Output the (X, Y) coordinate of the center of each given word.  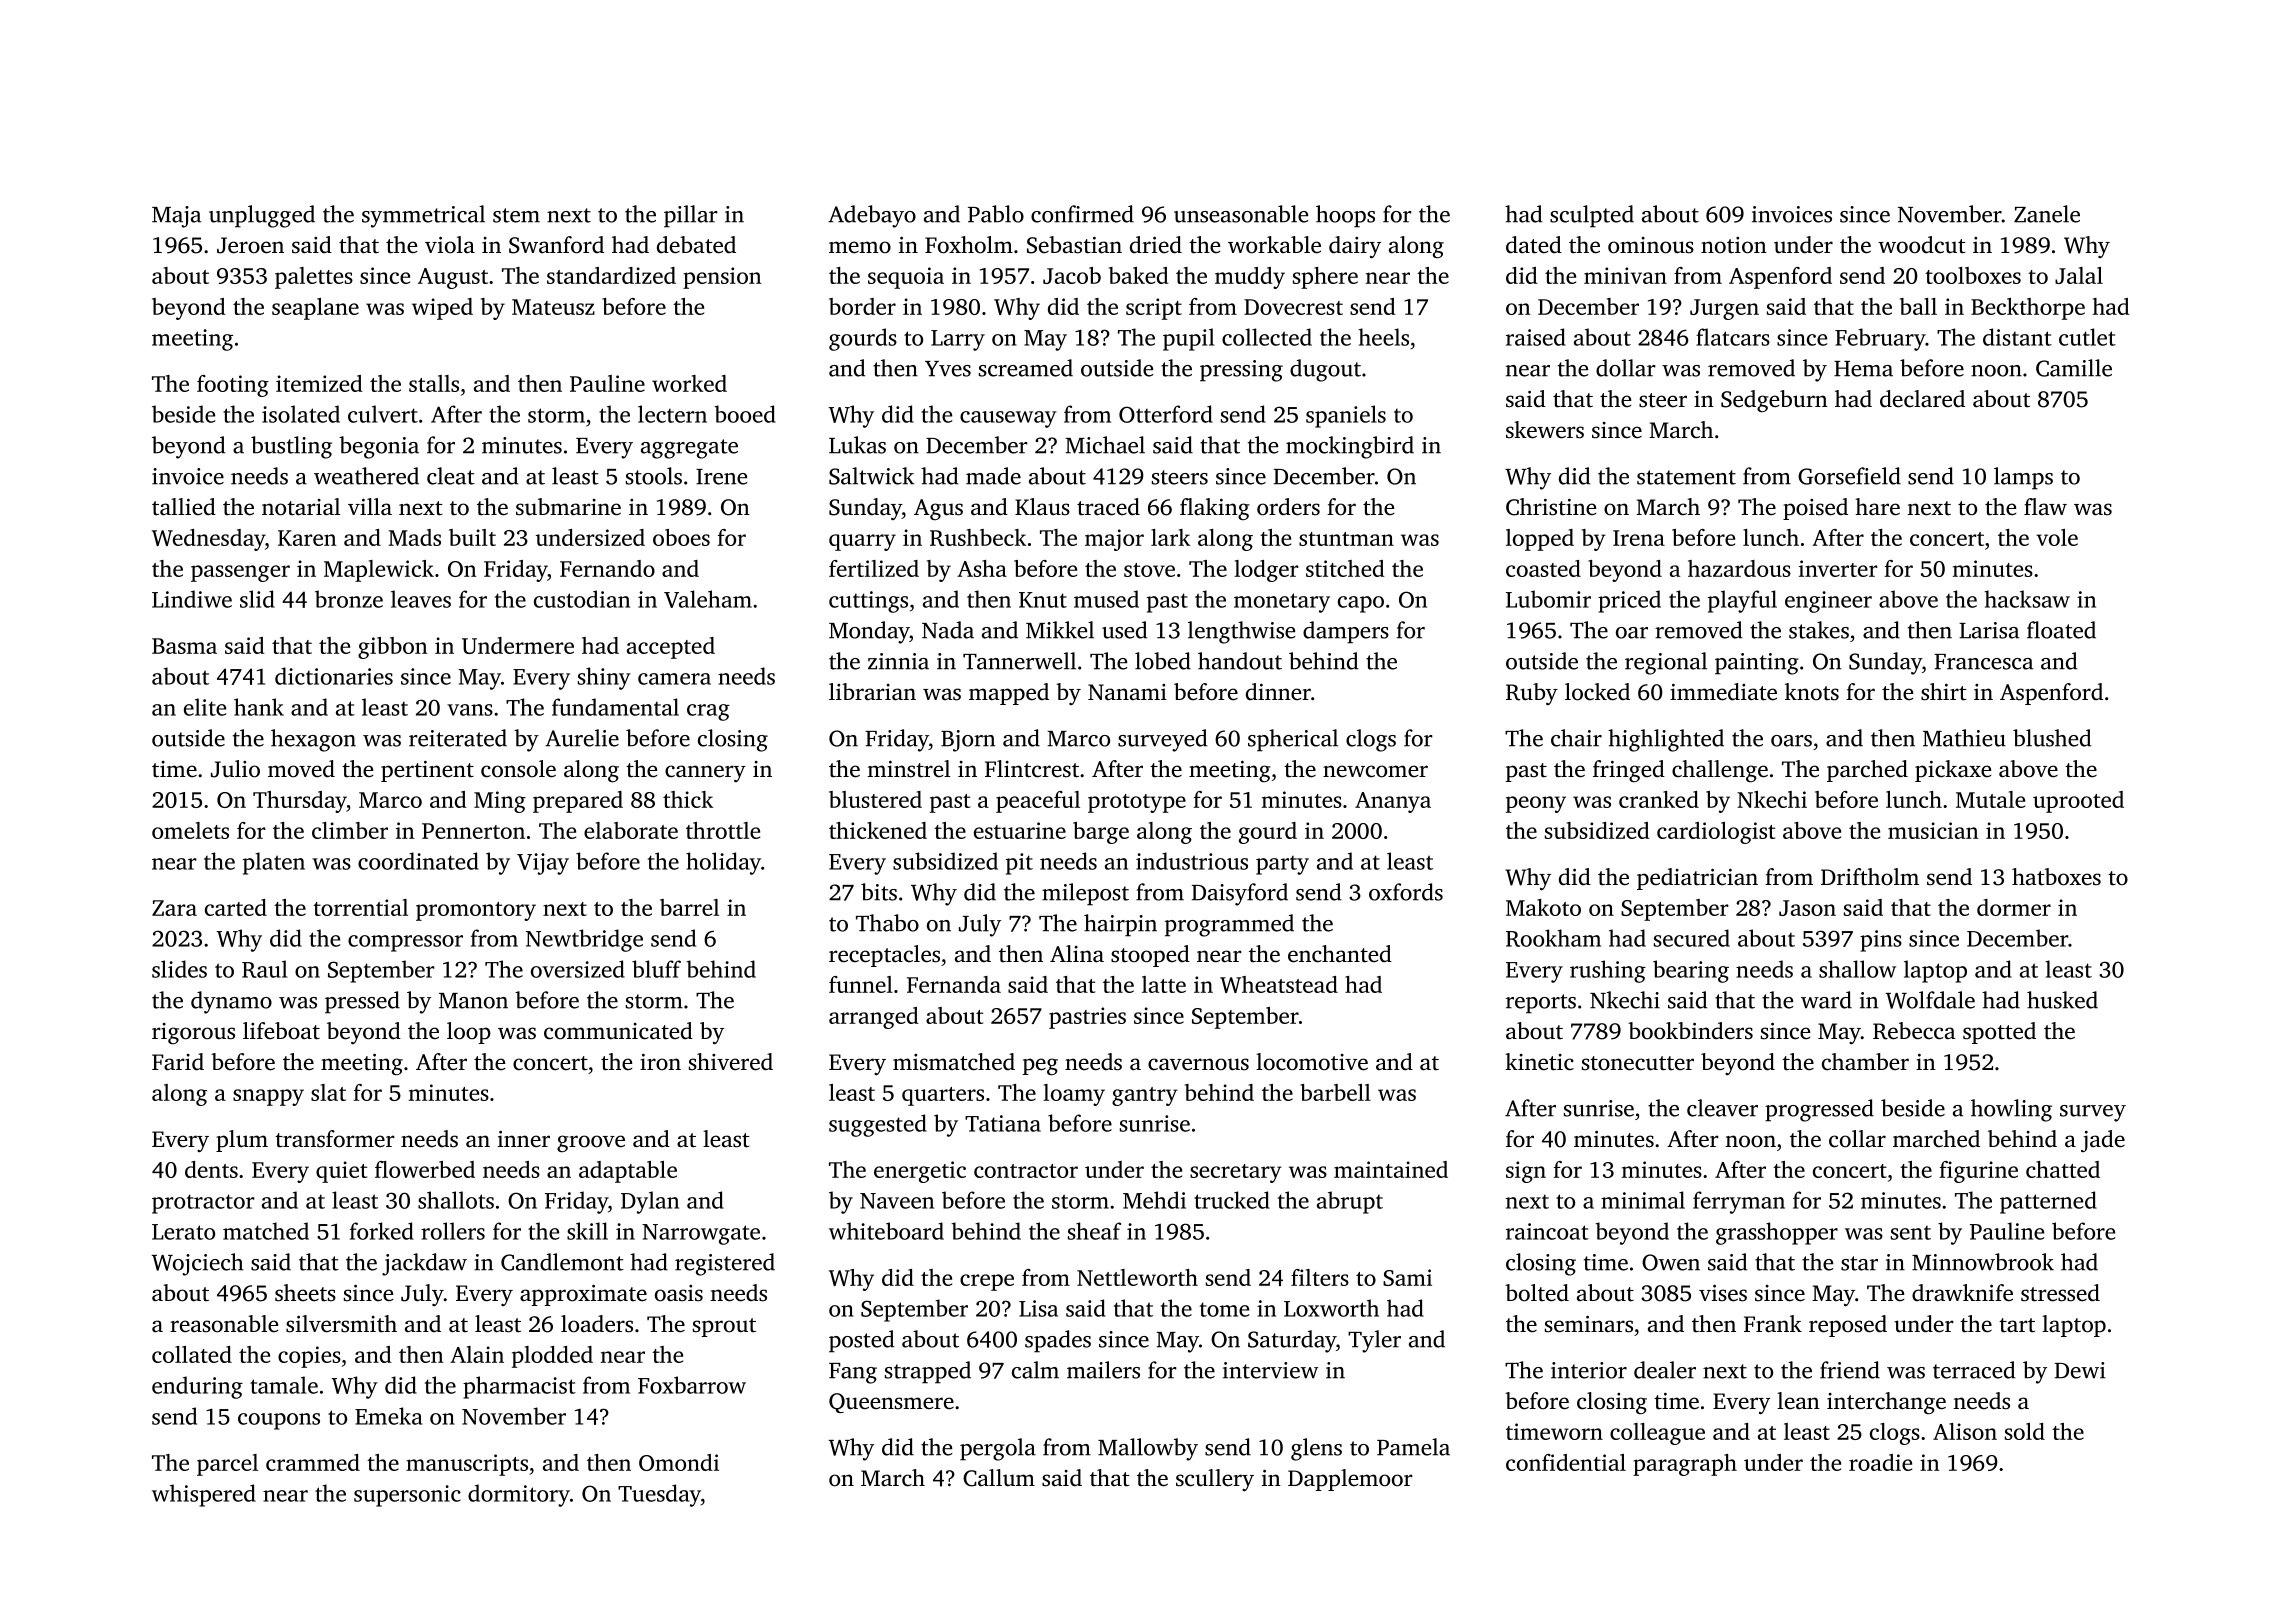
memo (860, 247)
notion (1734, 245)
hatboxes (2056, 877)
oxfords (1406, 892)
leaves (421, 599)
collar (1857, 1139)
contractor (1026, 1171)
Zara (174, 908)
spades (1058, 1341)
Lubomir (1548, 599)
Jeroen (250, 245)
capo (1361, 604)
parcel (227, 1465)
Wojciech (198, 1264)
